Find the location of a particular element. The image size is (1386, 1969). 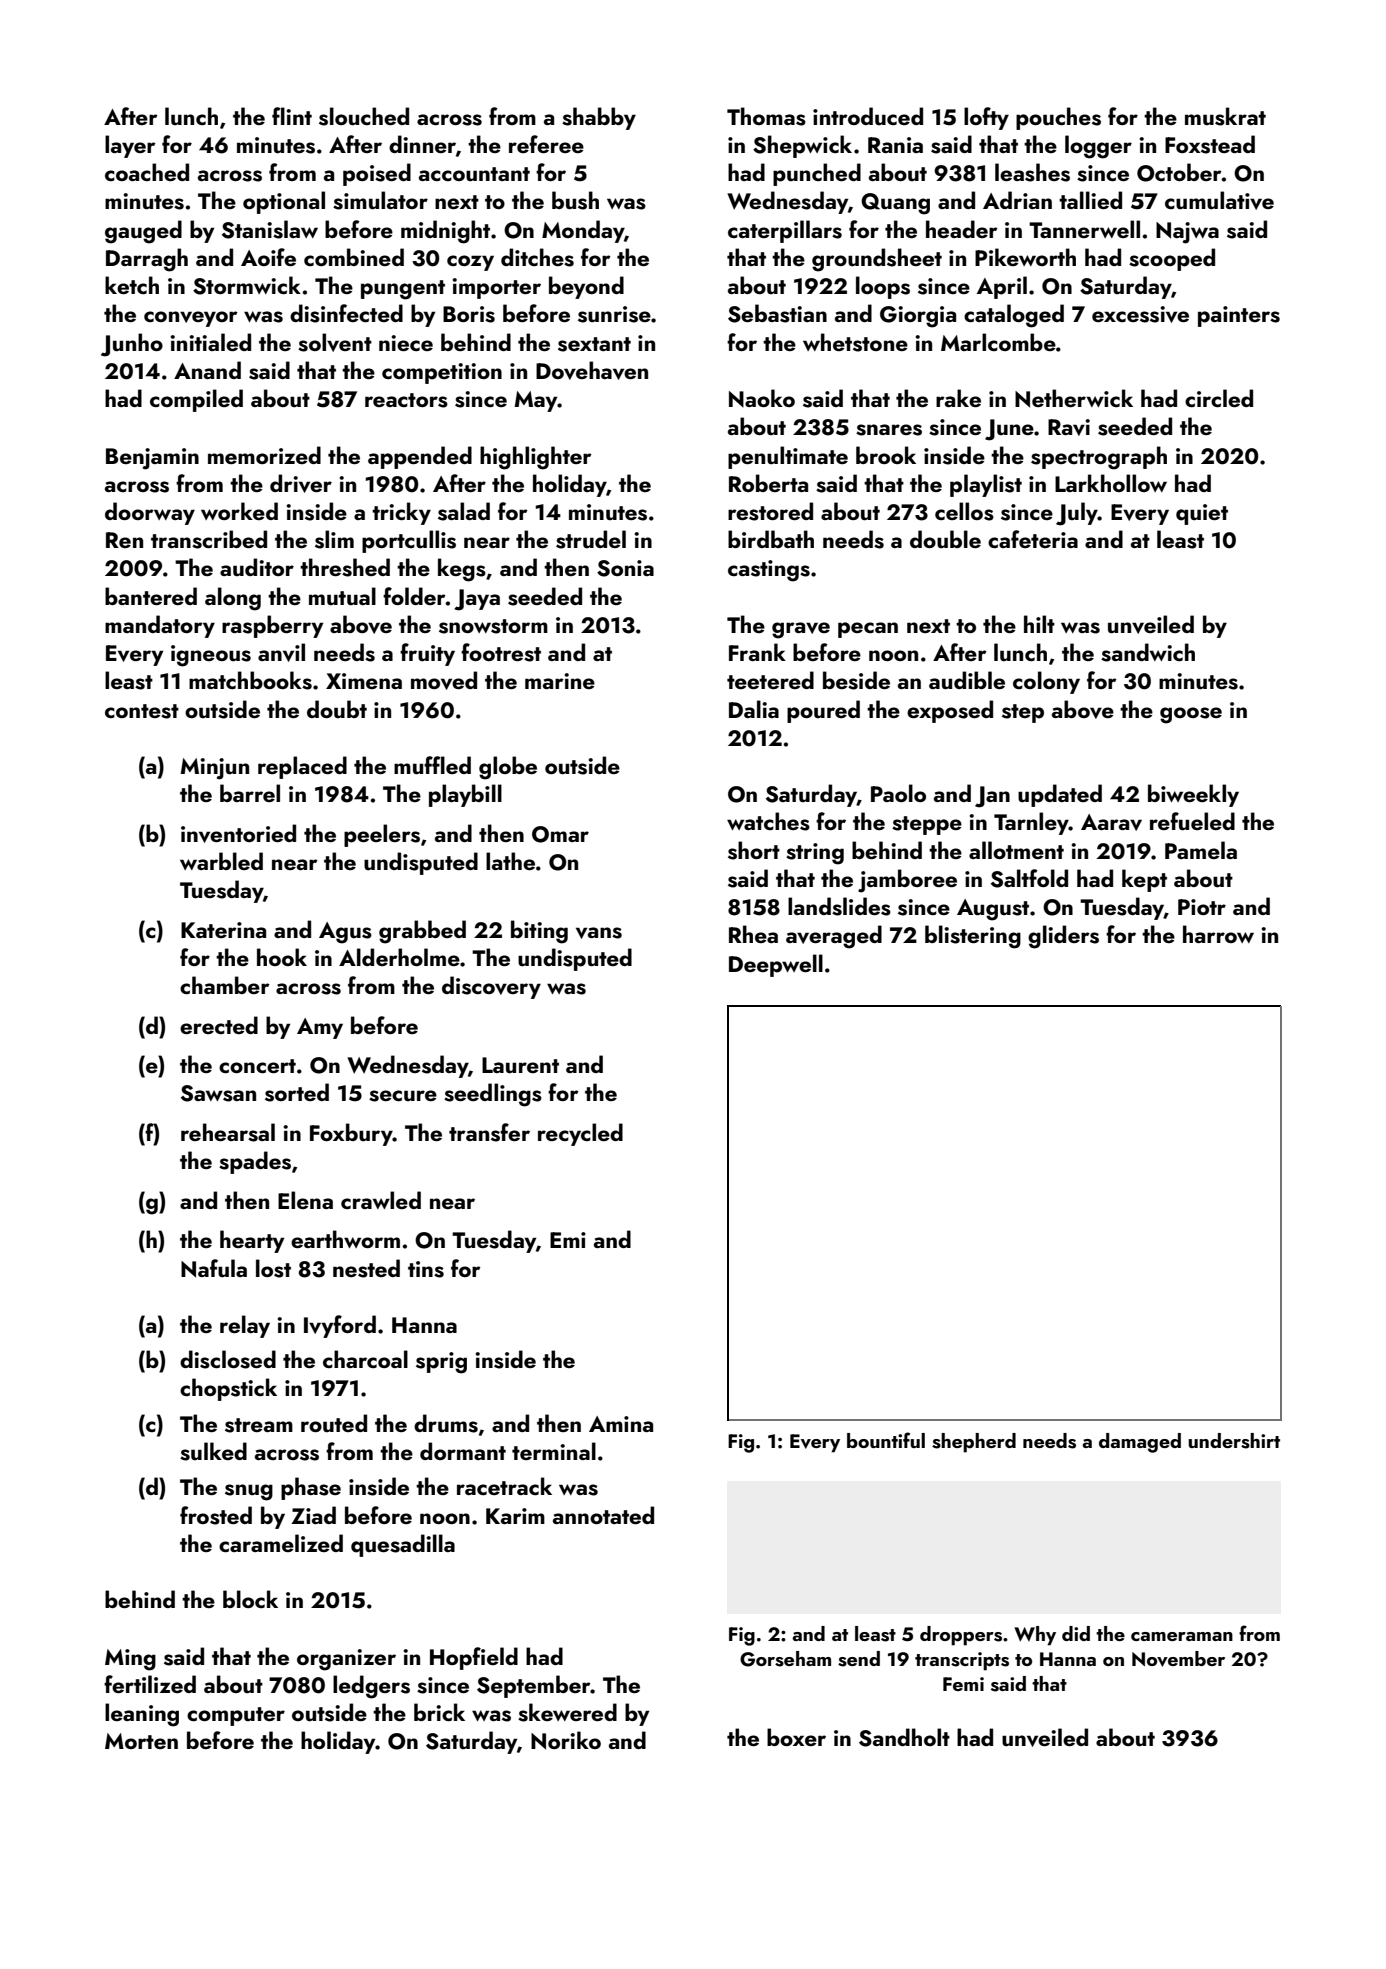

recycled is located at coordinates (580, 1134).
